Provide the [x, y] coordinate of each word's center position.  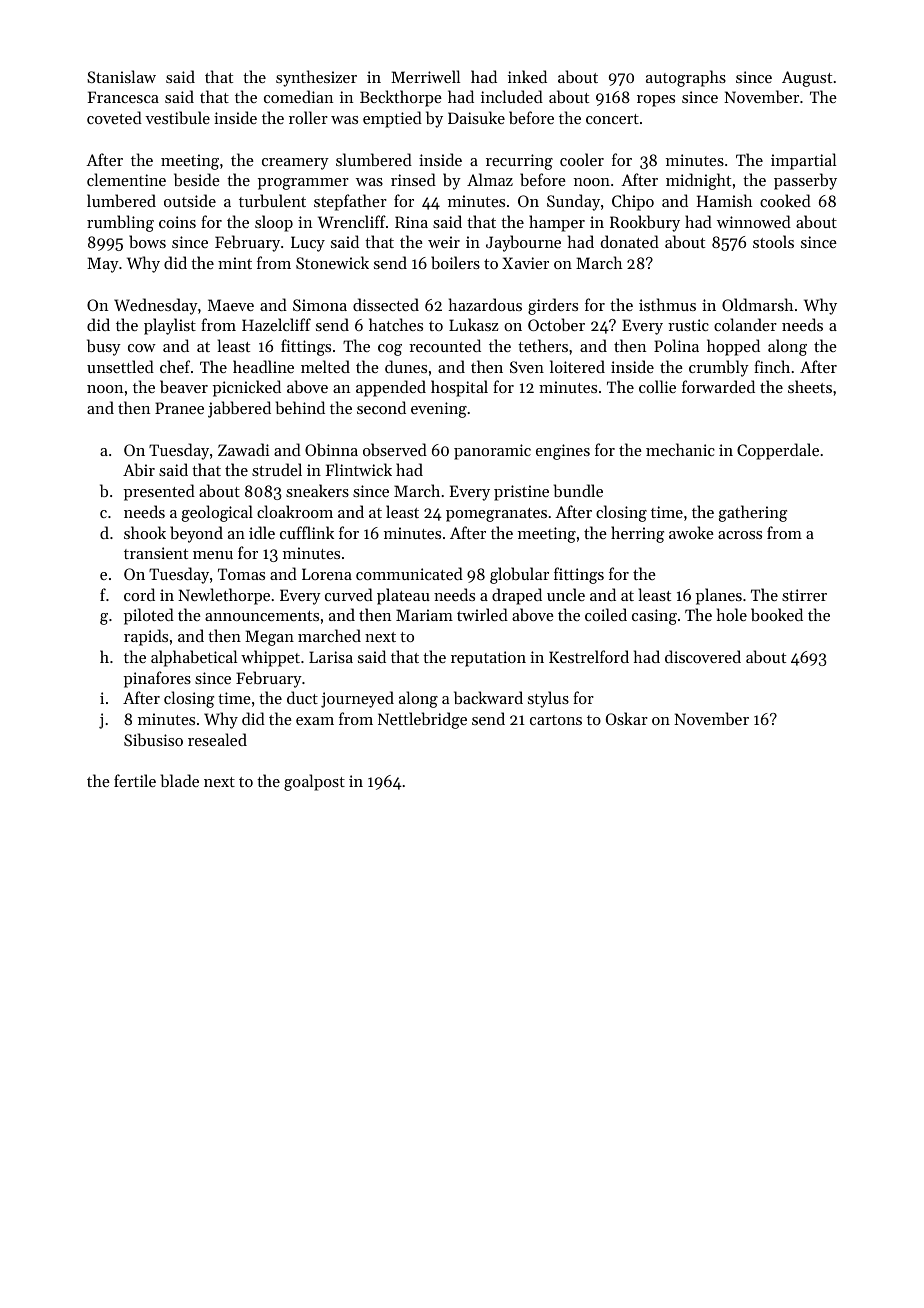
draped [517, 596]
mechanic [680, 449]
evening [439, 410]
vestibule [177, 117]
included [512, 96]
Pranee [179, 408]
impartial [803, 161]
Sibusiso [153, 739]
